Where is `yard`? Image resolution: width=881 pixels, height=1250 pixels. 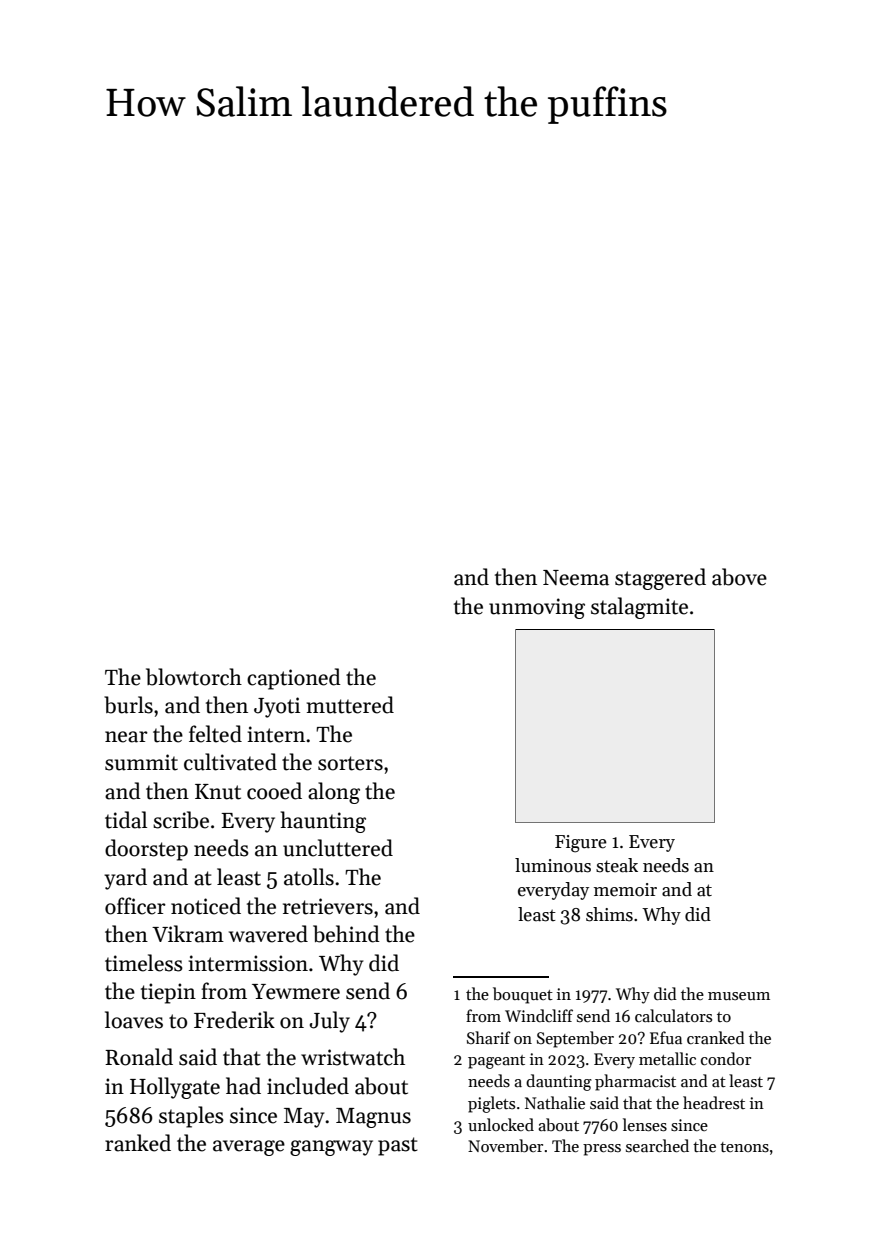 yard is located at coordinates (125, 879).
